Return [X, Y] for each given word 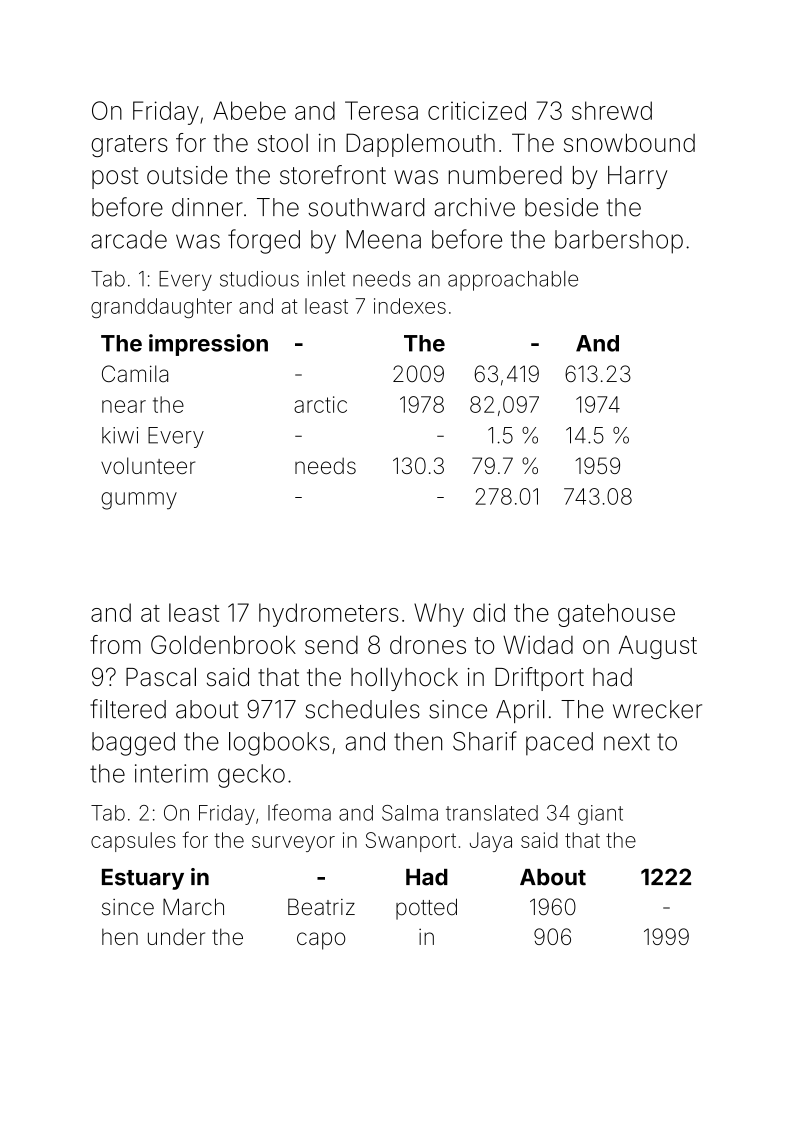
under [176, 937]
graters [129, 146]
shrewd [612, 110]
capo [321, 941]
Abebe [249, 110]
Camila [135, 374]
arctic [320, 404]
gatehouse [616, 615]
